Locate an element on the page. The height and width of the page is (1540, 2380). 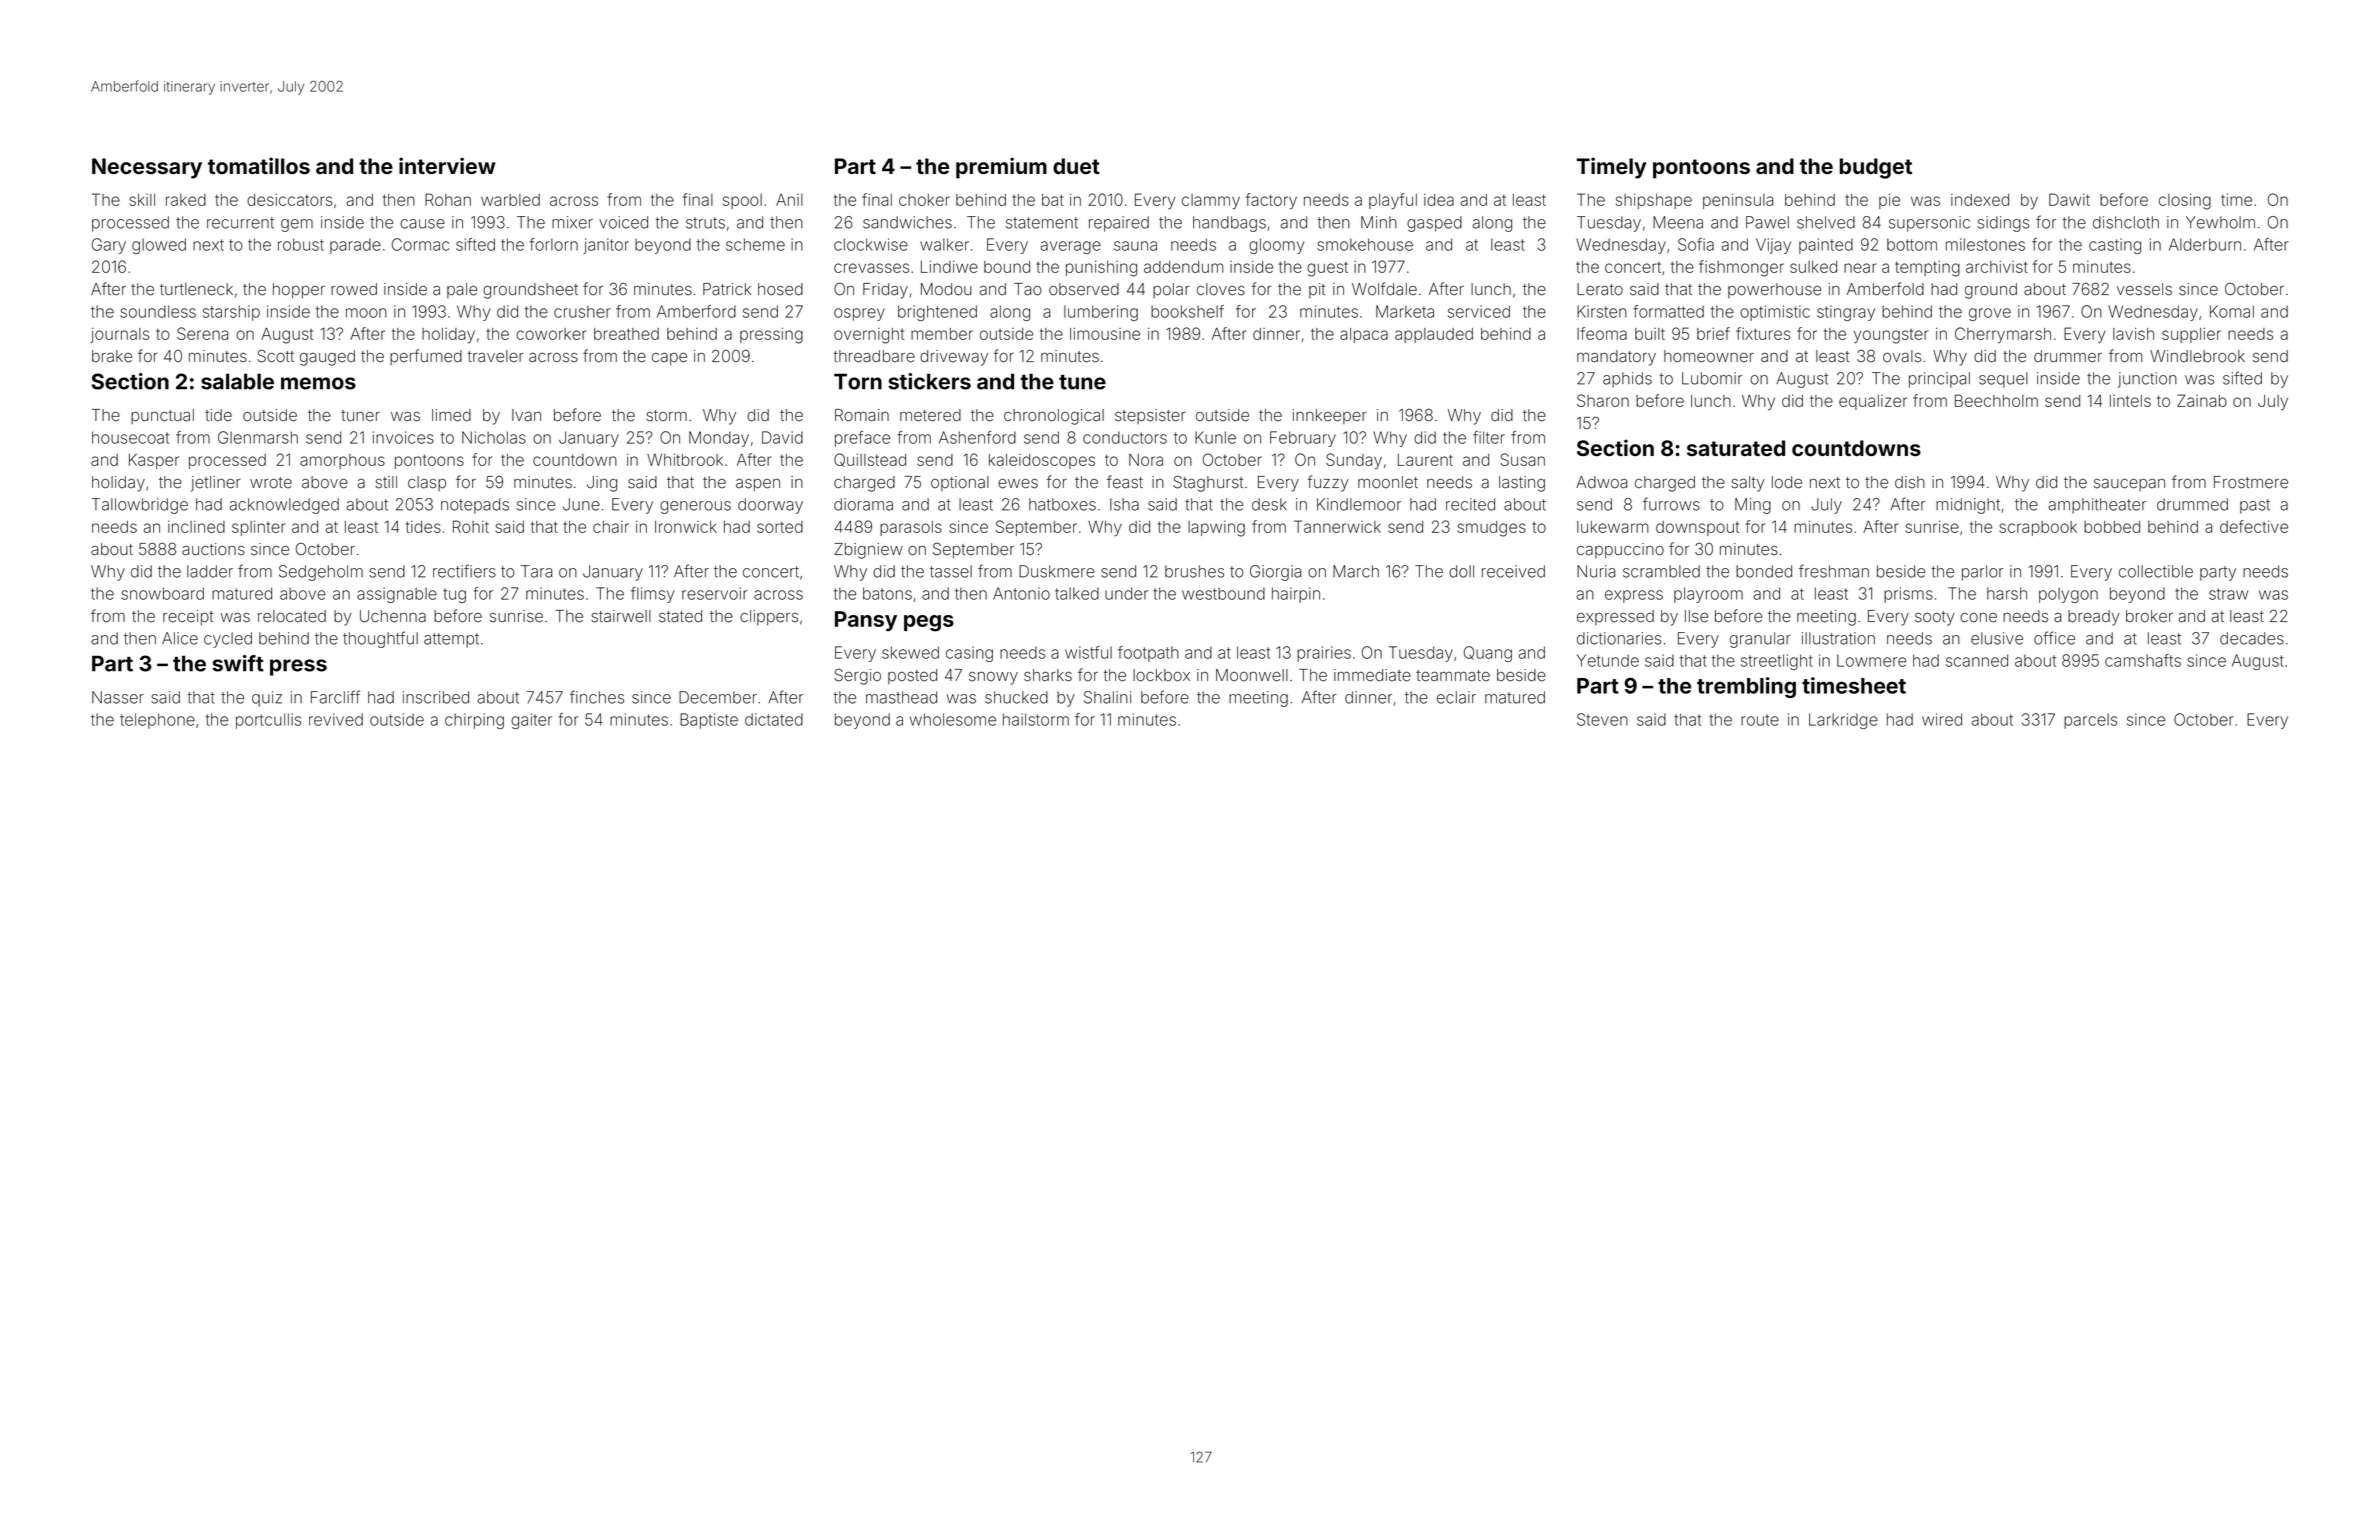
lapwing is located at coordinates (1216, 529).
